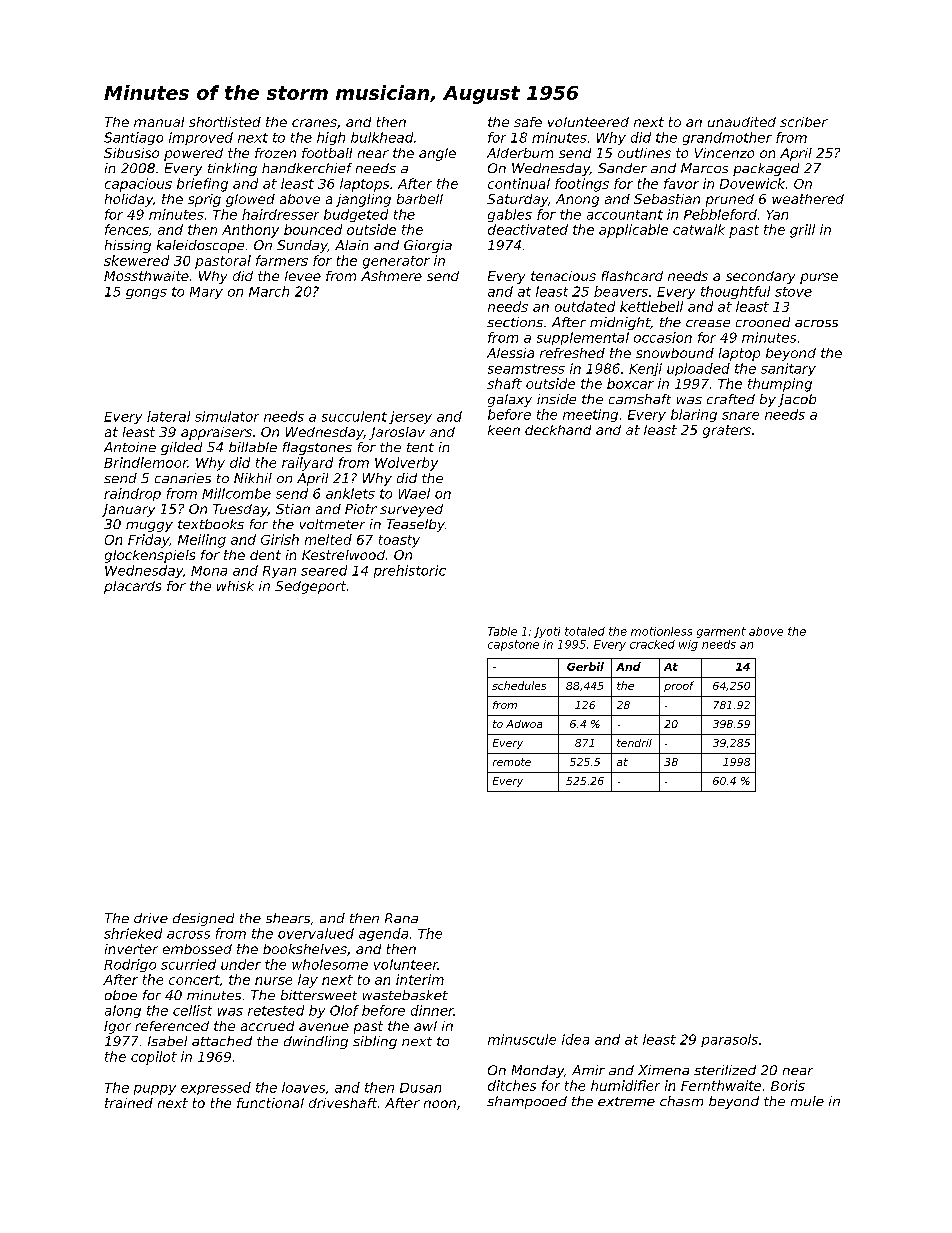 The height and width of the document is (1233, 952). What do you see at coordinates (727, 431) in the document?
I see `graters` at bounding box center [727, 431].
